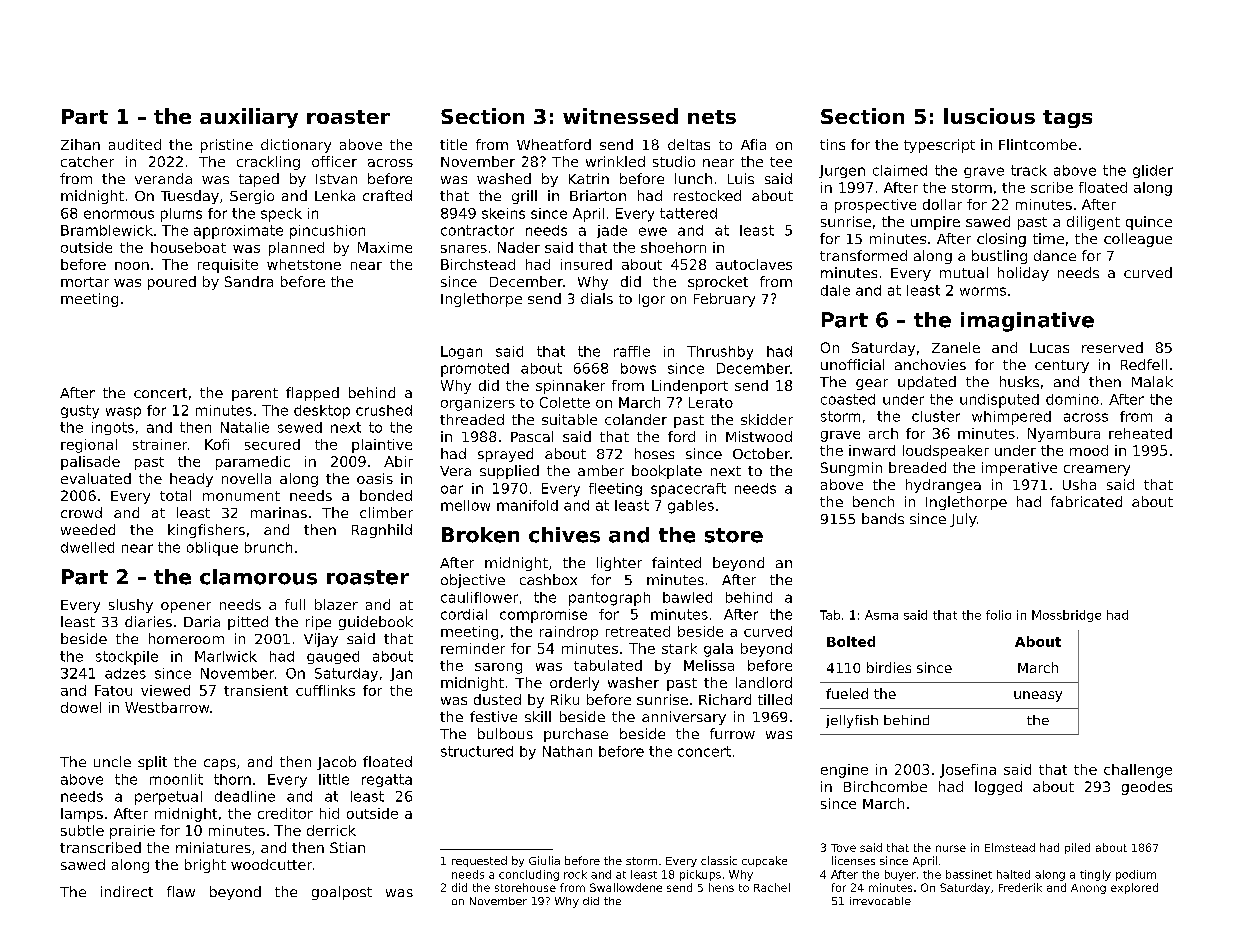 Image resolution: width=1233 pixels, height=952 pixels. Describe the element at coordinates (249, 118) in the page. I see `auxiliary` at that location.
